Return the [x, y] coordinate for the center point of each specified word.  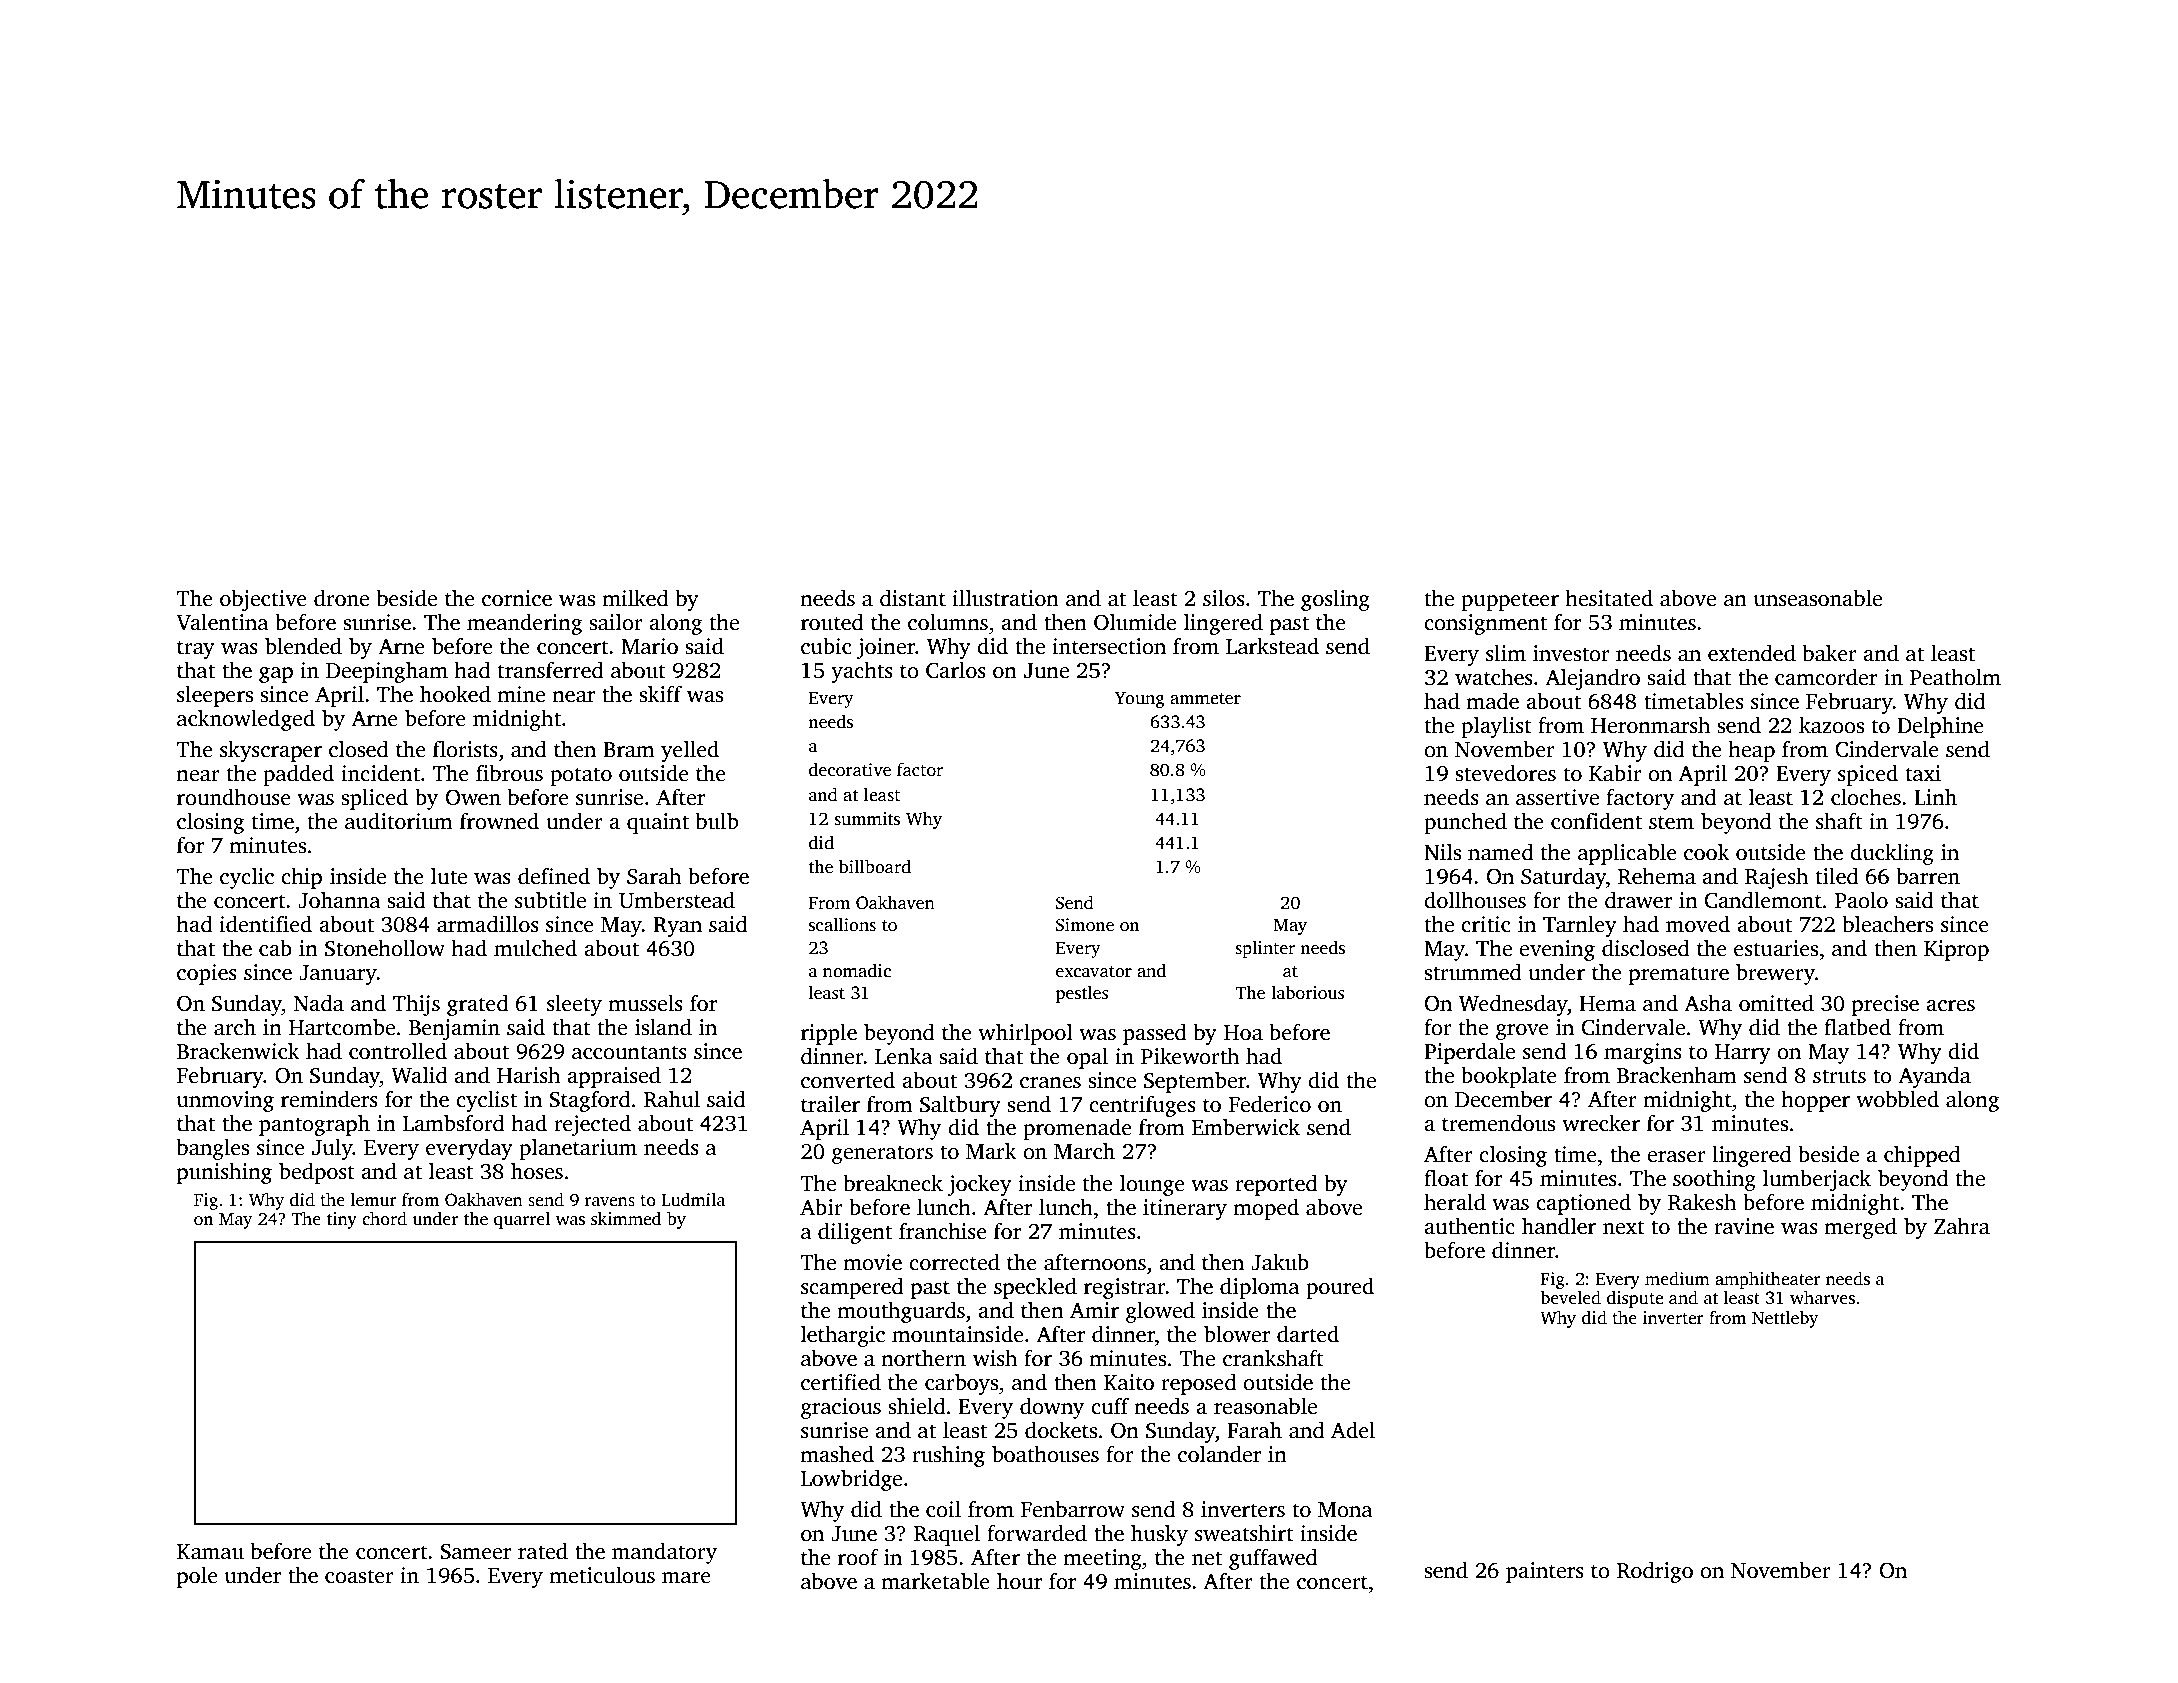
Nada [319, 1003]
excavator [1094, 972]
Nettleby [1785, 1319]
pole [197, 1577]
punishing [224, 1173]
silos [1224, 598]
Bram [629, 750]
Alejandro [1592, 679]
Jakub [1280, 1262]
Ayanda [1934, 1077]
